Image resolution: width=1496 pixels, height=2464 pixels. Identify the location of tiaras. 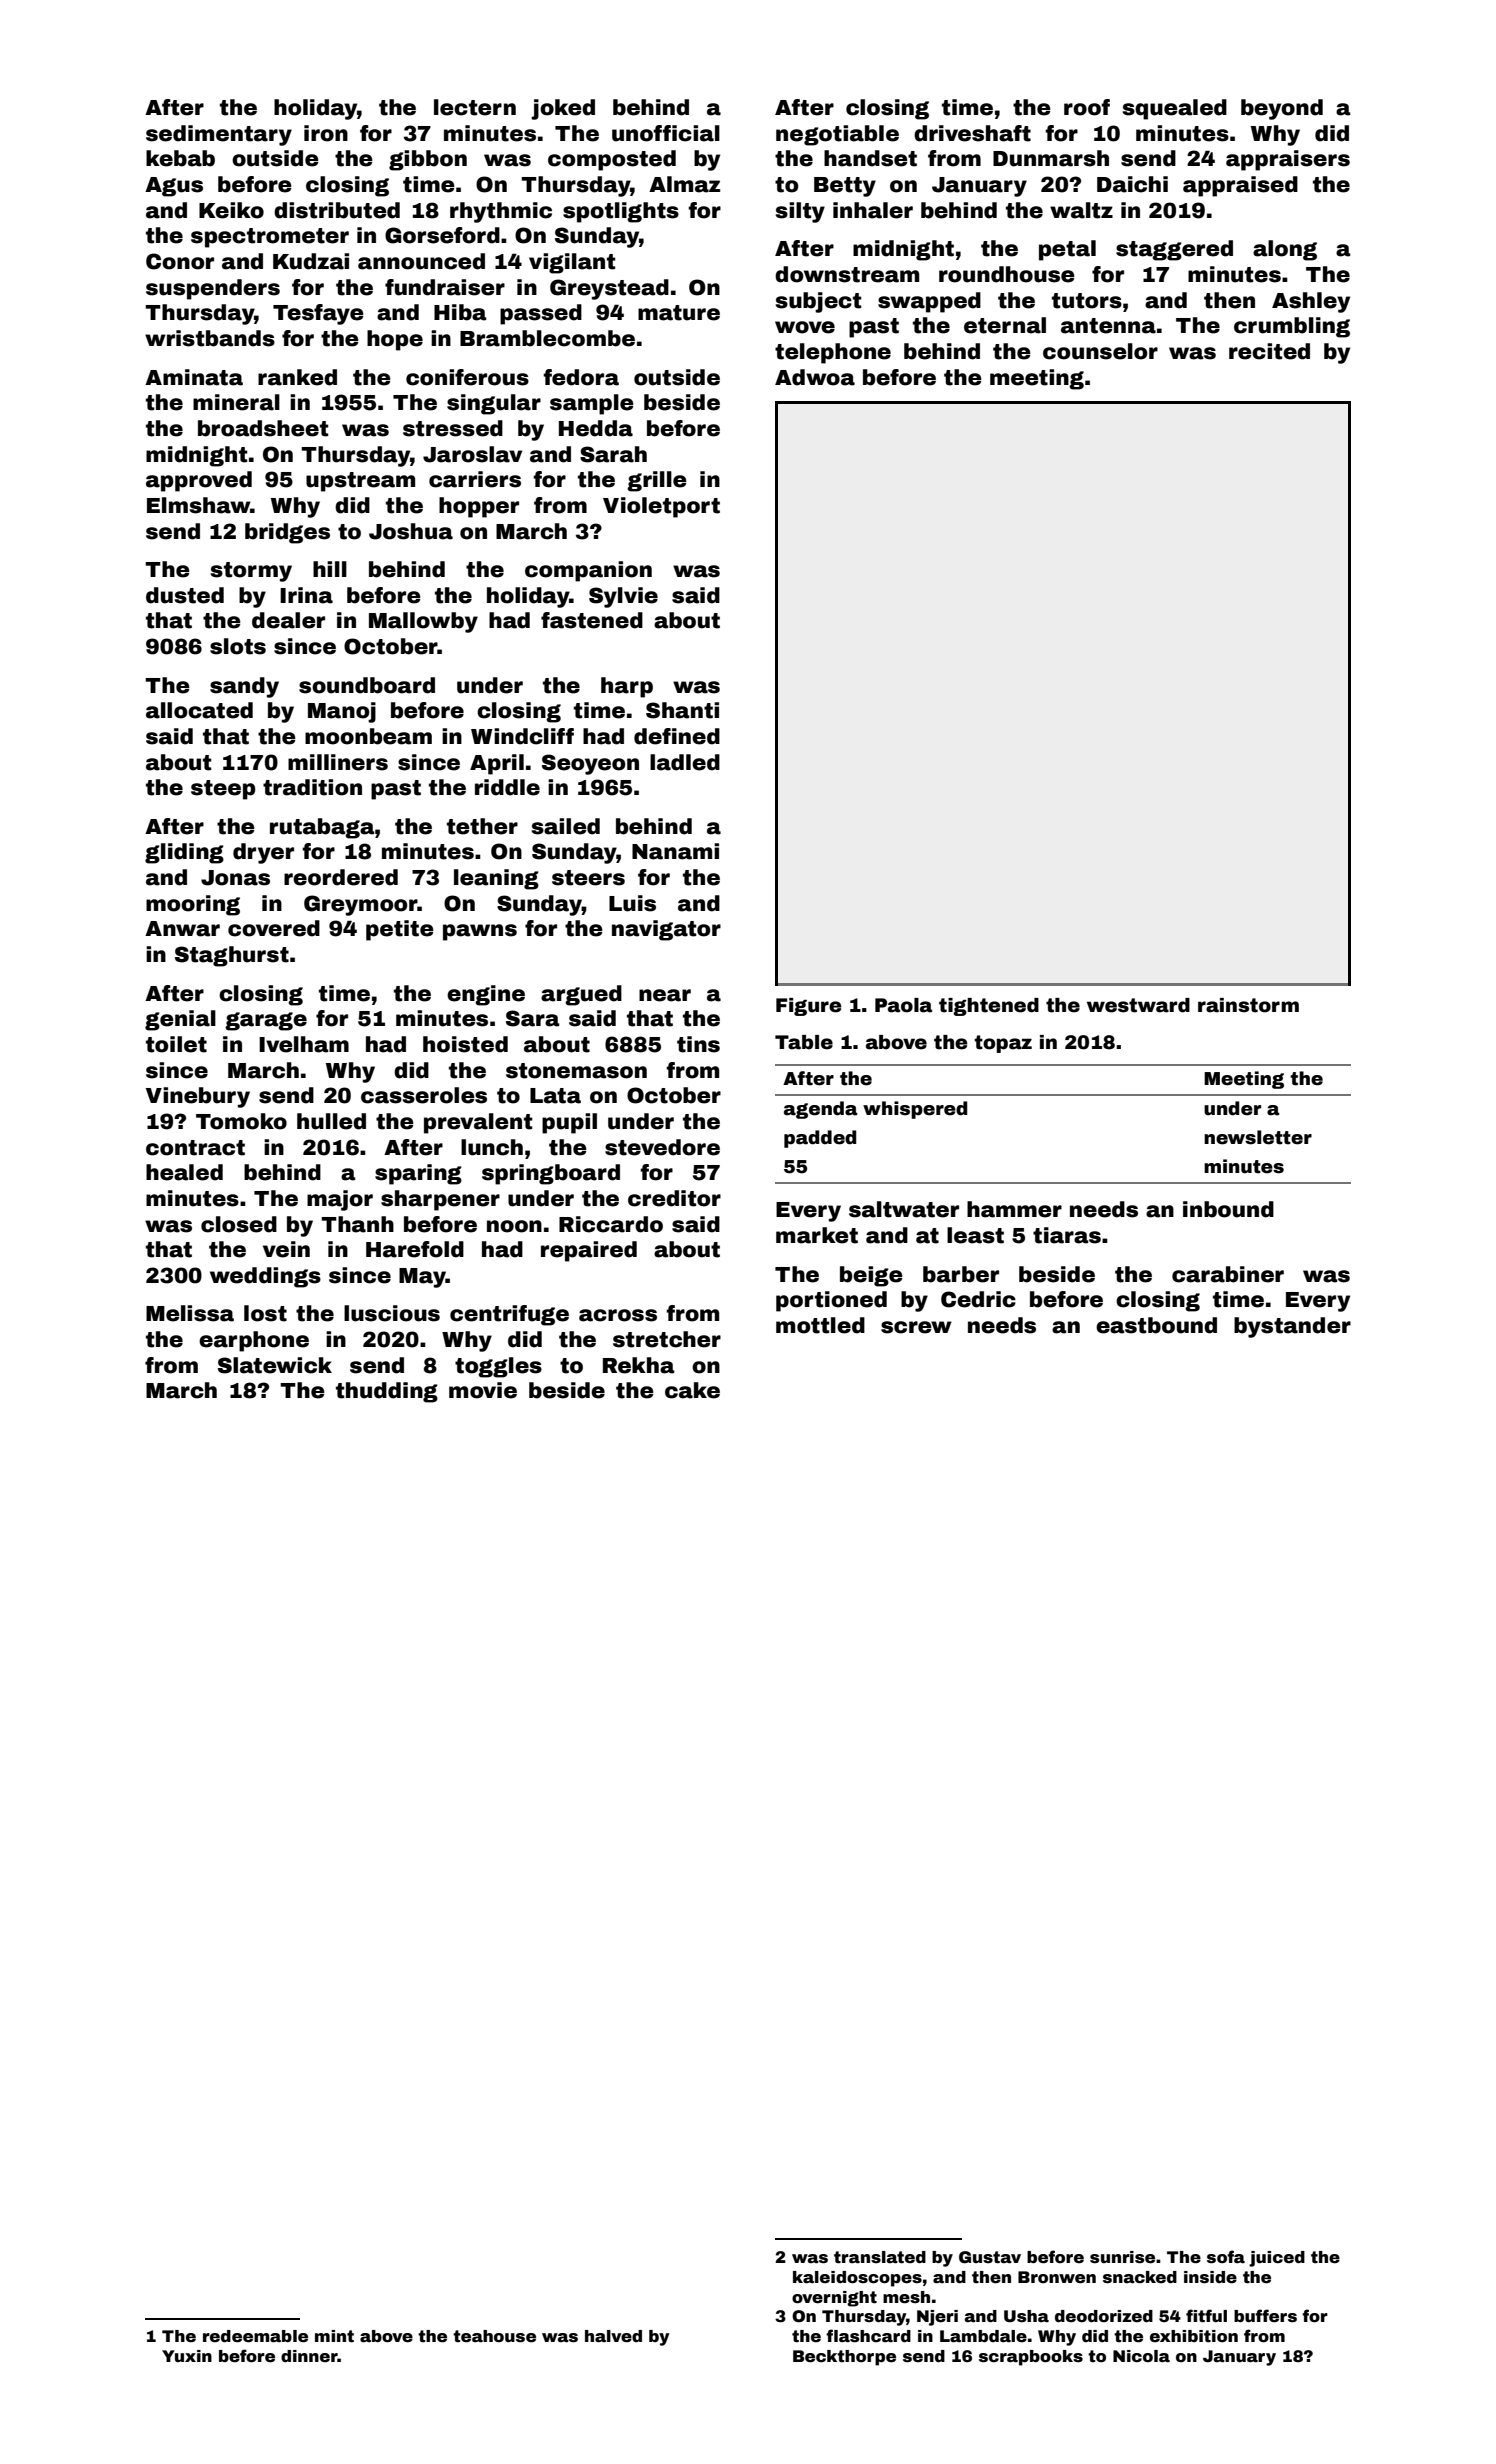
(1067, 1235).
